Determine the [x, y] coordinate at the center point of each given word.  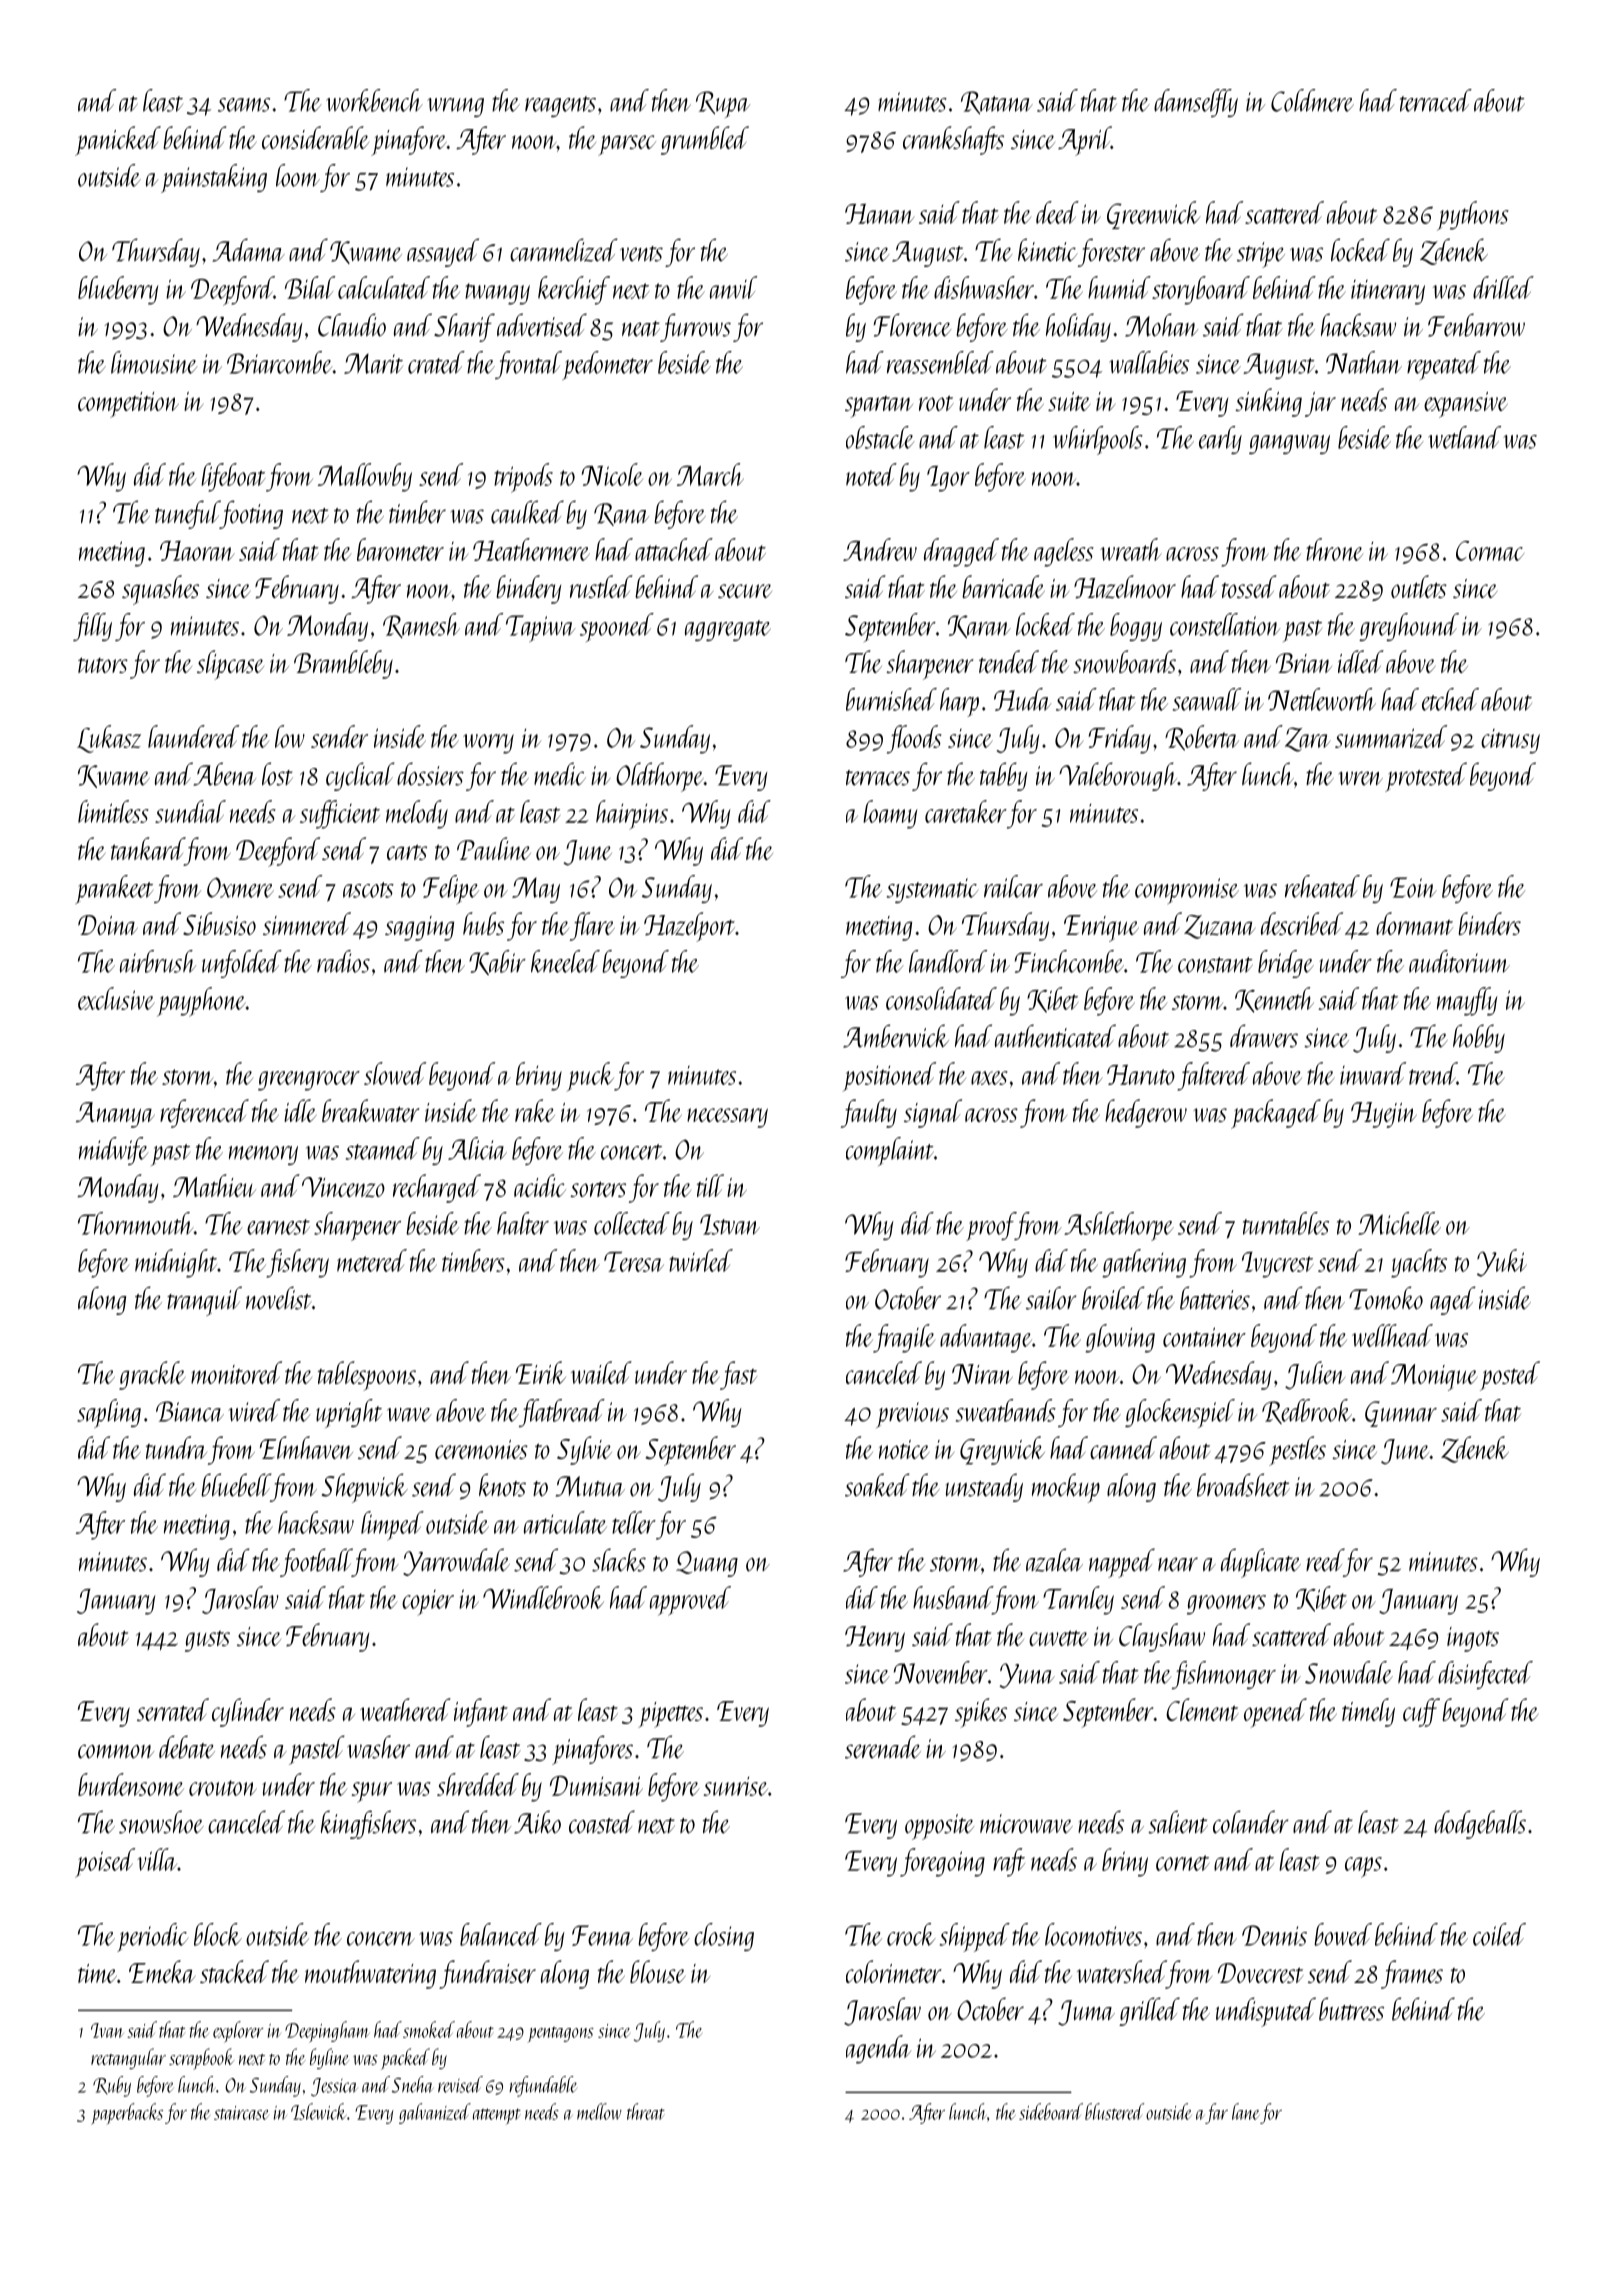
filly [92, 627]
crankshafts [953, 140]
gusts [207, 1641]
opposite [939, 1827]
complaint [890, 1151]
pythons [1473, 216]
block [218, 1934]
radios [343, 961]
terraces [878, 778]
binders [1489, 923]
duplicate [1261, 1563]
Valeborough [1118, 776]
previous [912, 1415]
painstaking [214, 178]
